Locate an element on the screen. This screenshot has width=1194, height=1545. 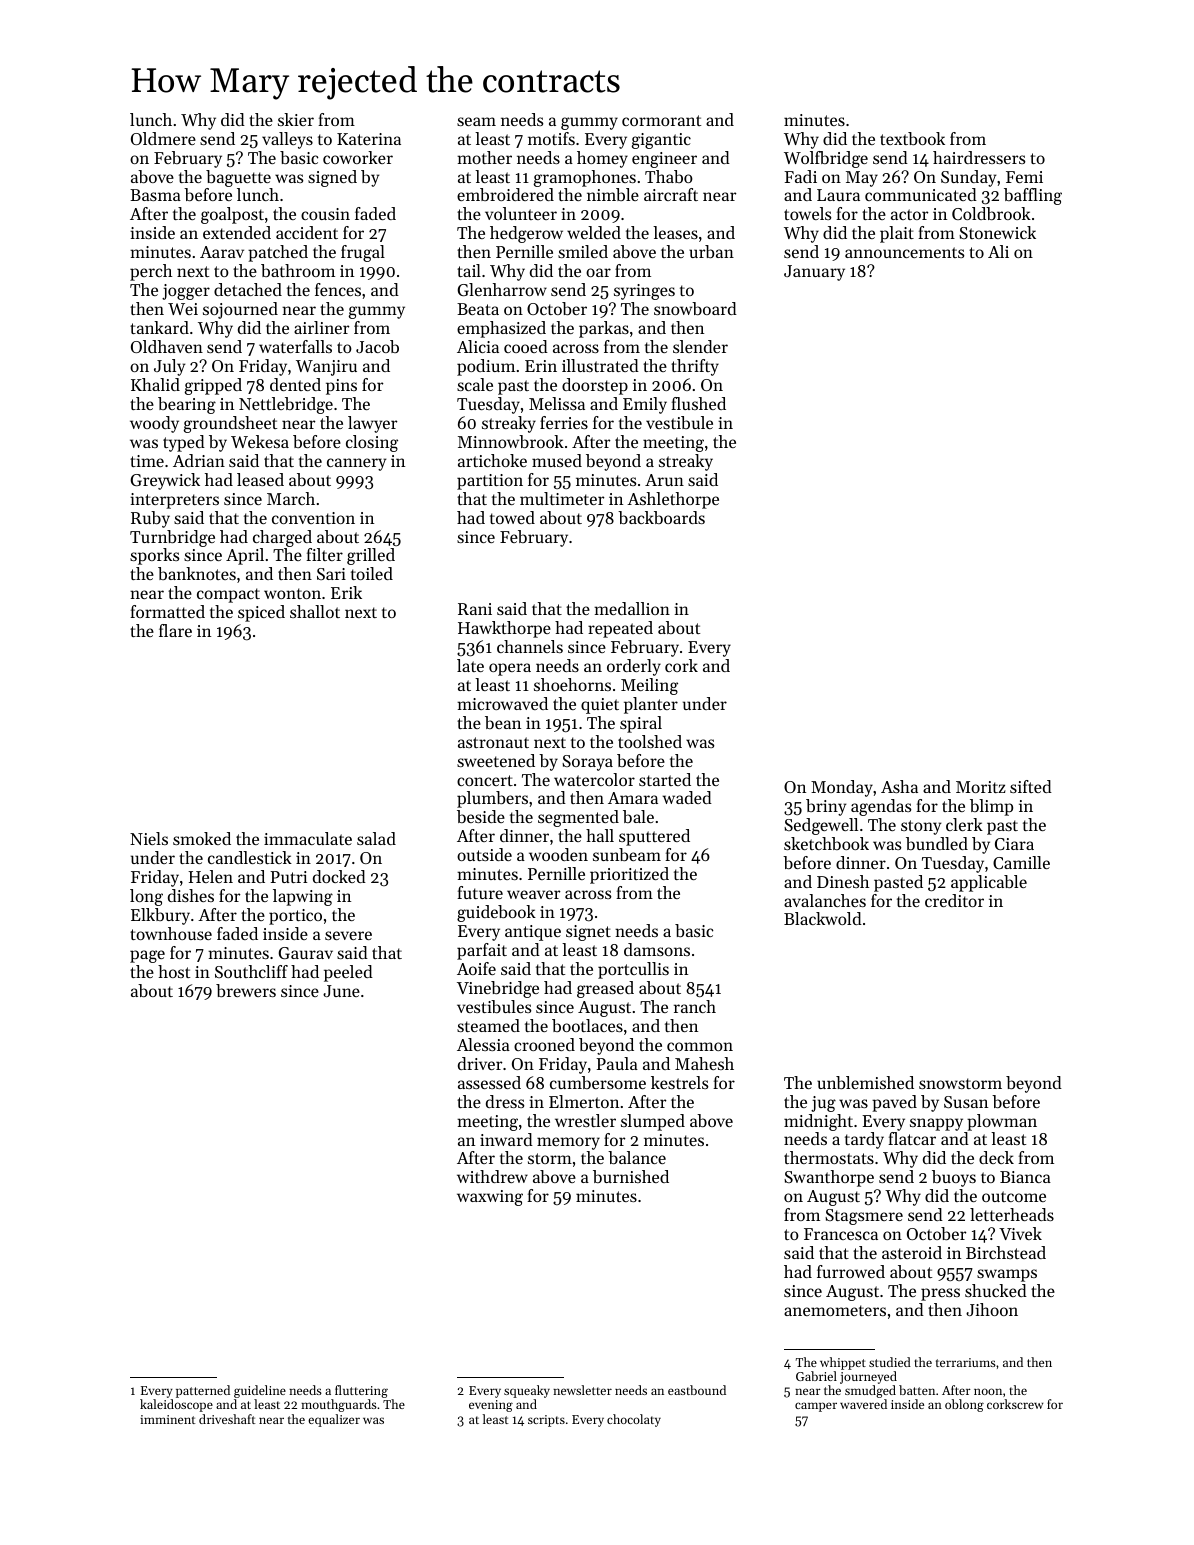
wavered is located at coordinates (863, 1404).
